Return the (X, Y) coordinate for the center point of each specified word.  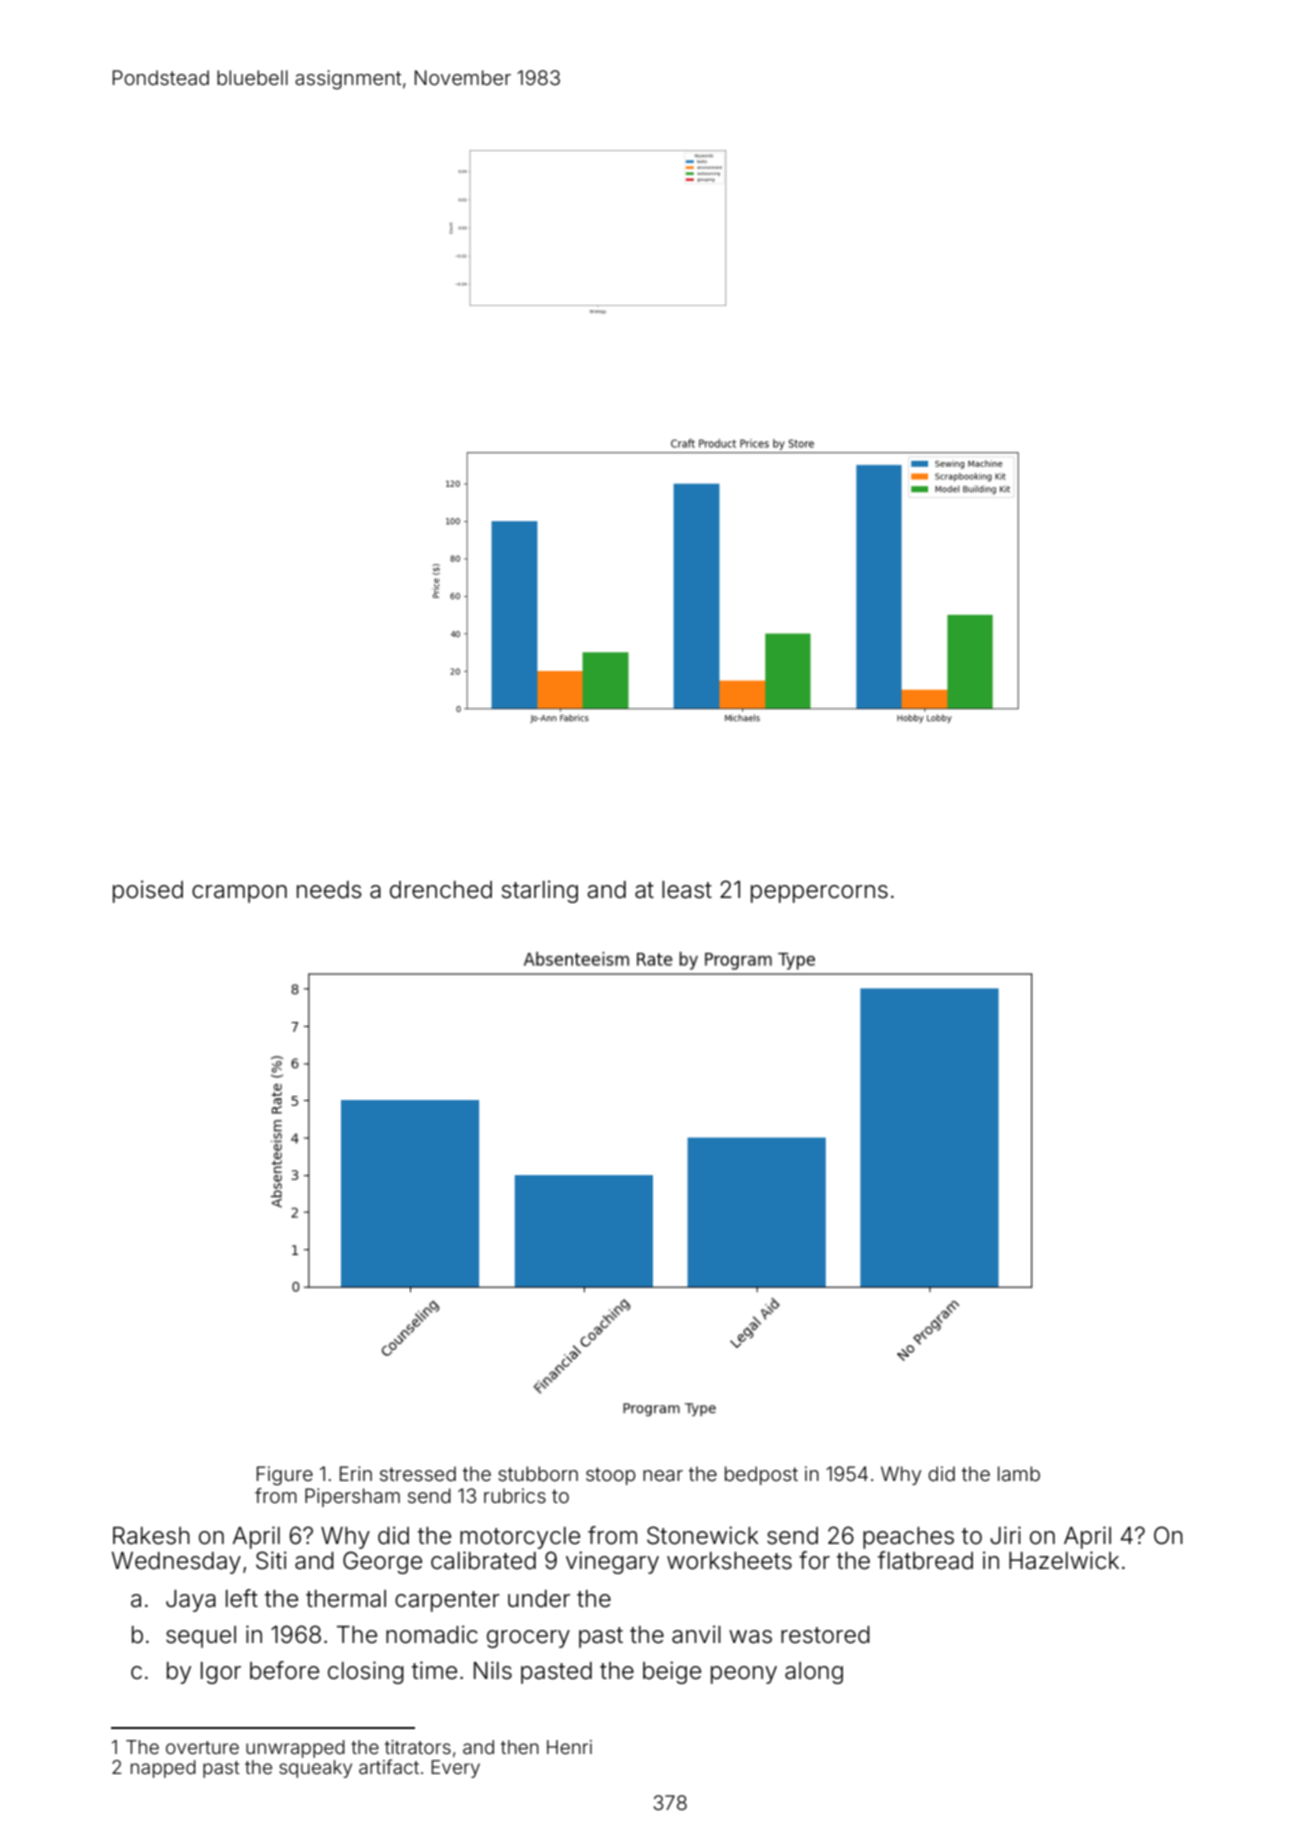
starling (539, 891)
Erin (356, 1473)
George (382, 1562)
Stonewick (703, 1535)
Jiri (1005, 1535)
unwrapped (295, 1749)
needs (329, 890)
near (663, 1475)
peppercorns (819, 894)
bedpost (761, 1475)
